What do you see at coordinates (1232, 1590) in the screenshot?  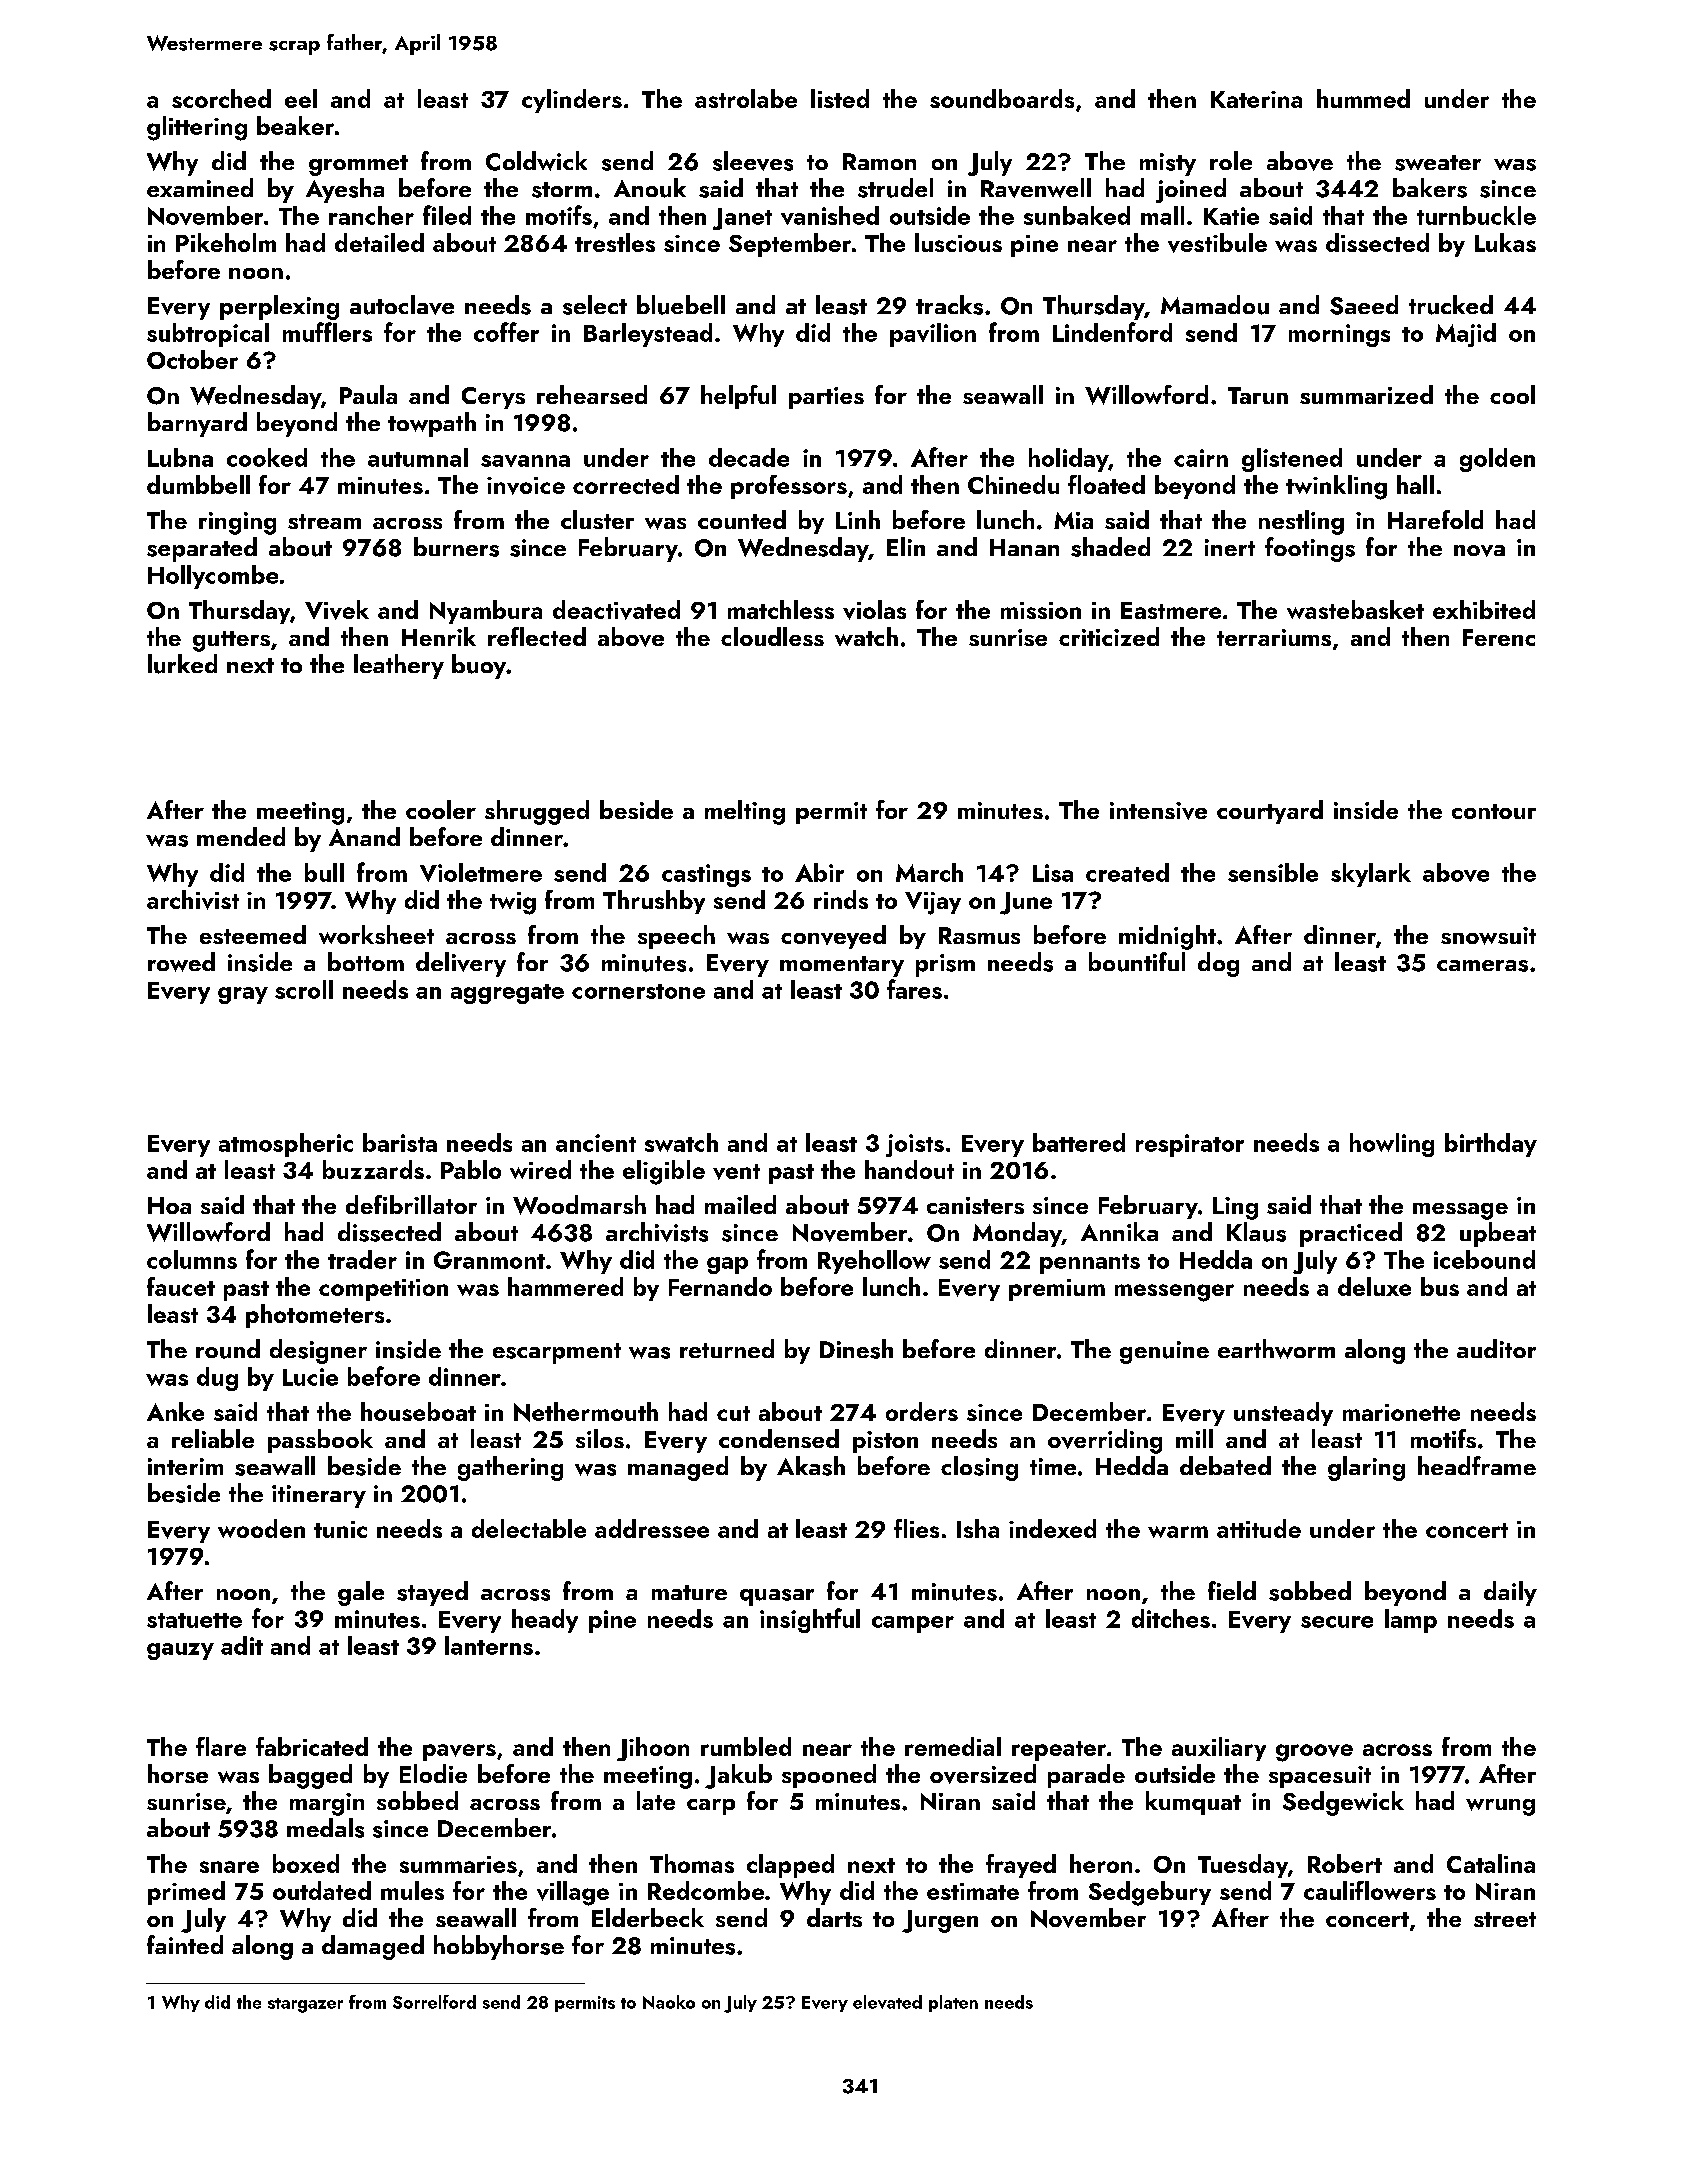 I see `field` at bounding box center [1232, 1590].
